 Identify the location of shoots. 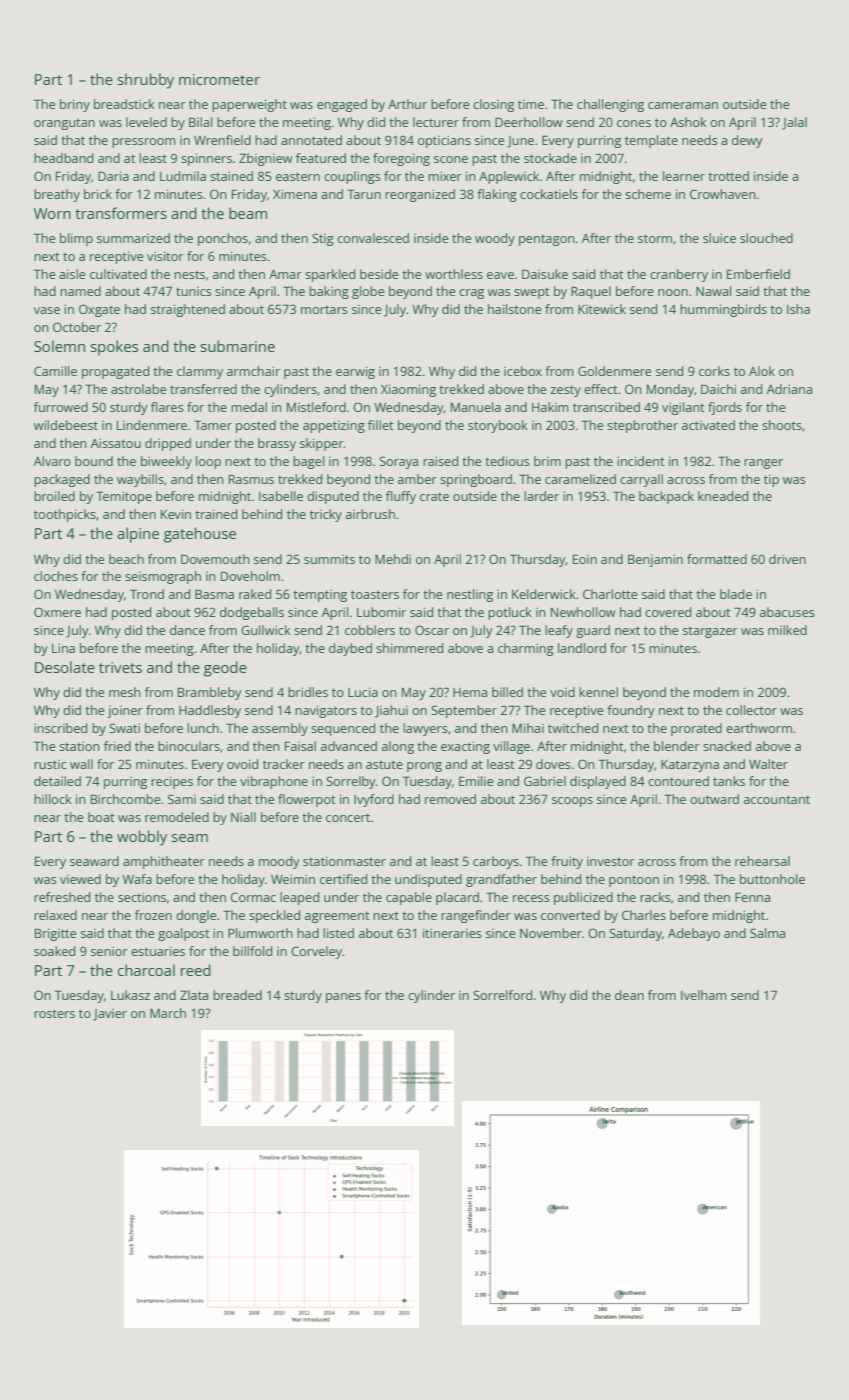
(782, 425).
